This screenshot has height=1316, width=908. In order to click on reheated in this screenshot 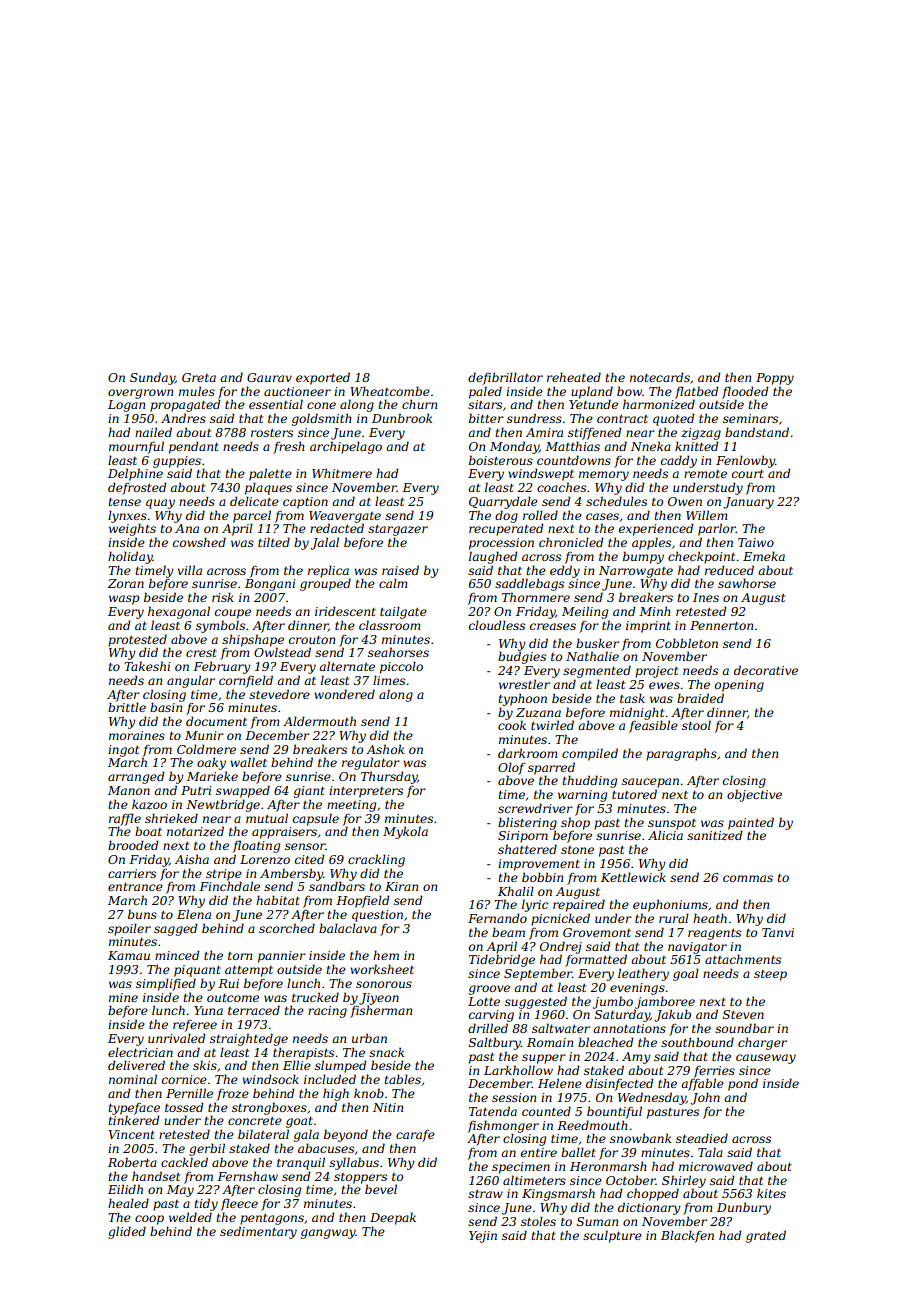, I will do `click(574, 377)`.
